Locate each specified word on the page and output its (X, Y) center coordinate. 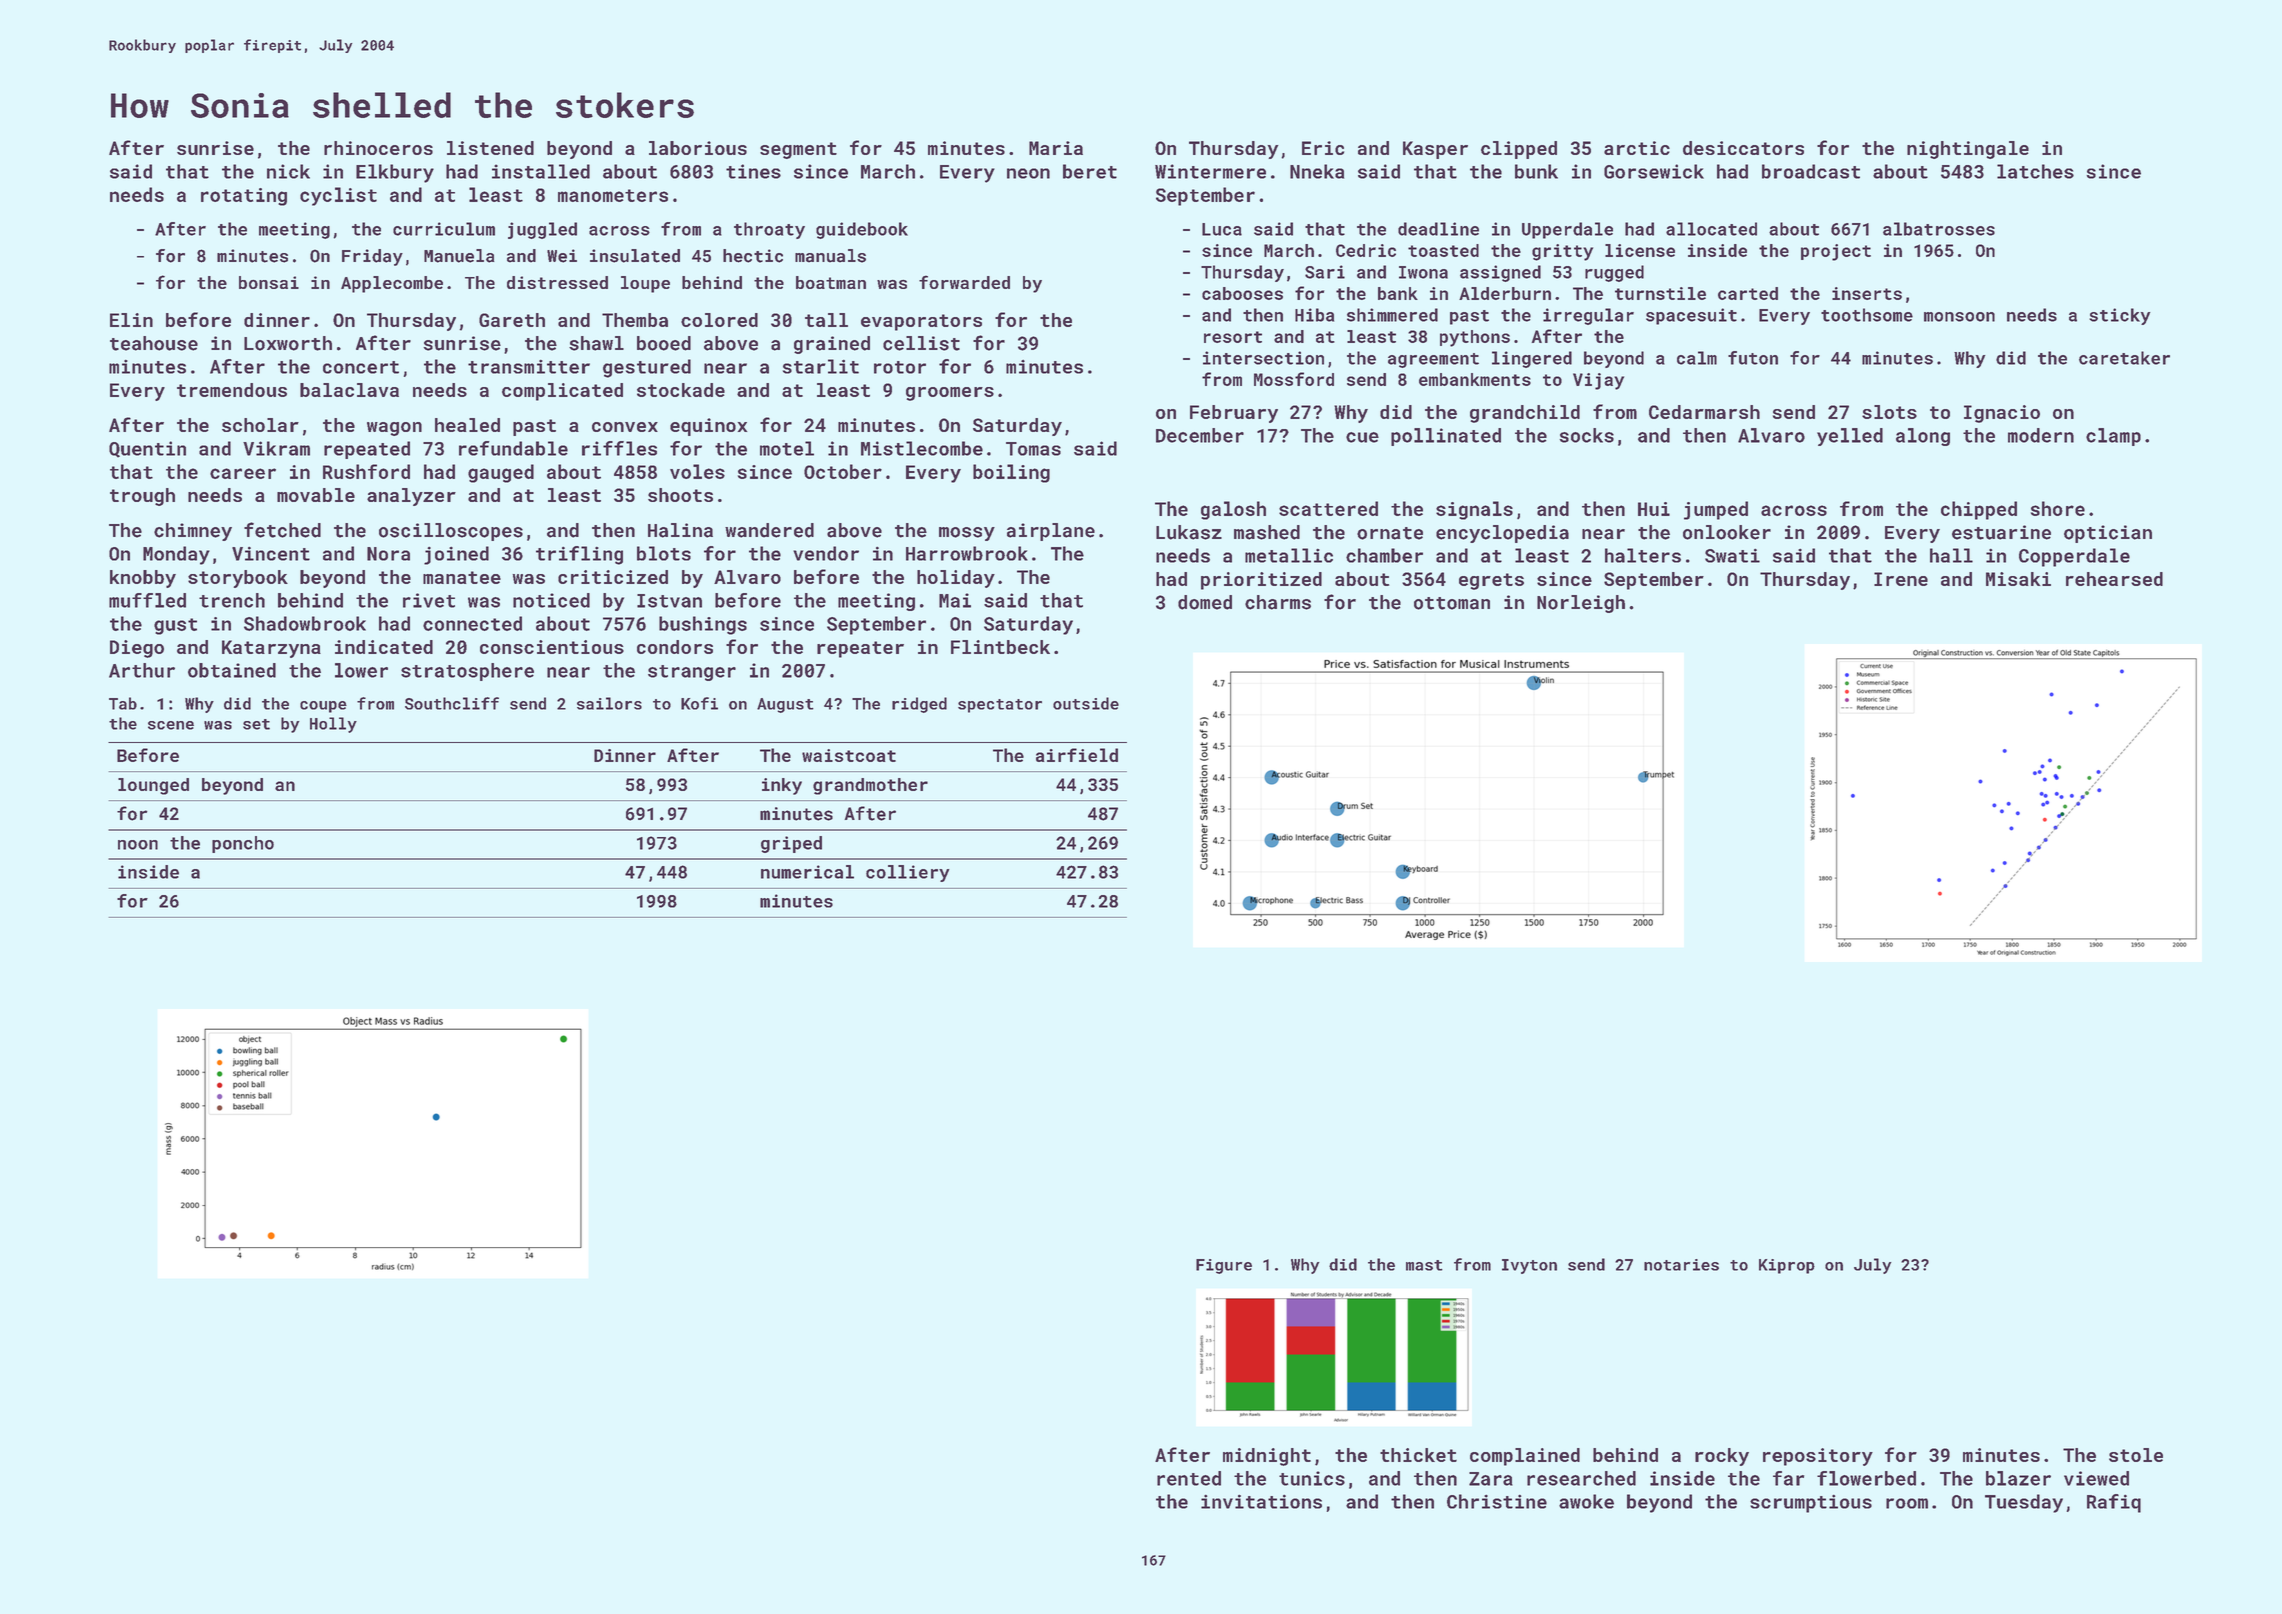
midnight (1267, 1457)
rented (1189, 1478)
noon (138, 845)
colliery (908, 873)
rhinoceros (378, 148)
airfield (1077, 755)
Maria (1056, 148)
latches (2035, 171)
